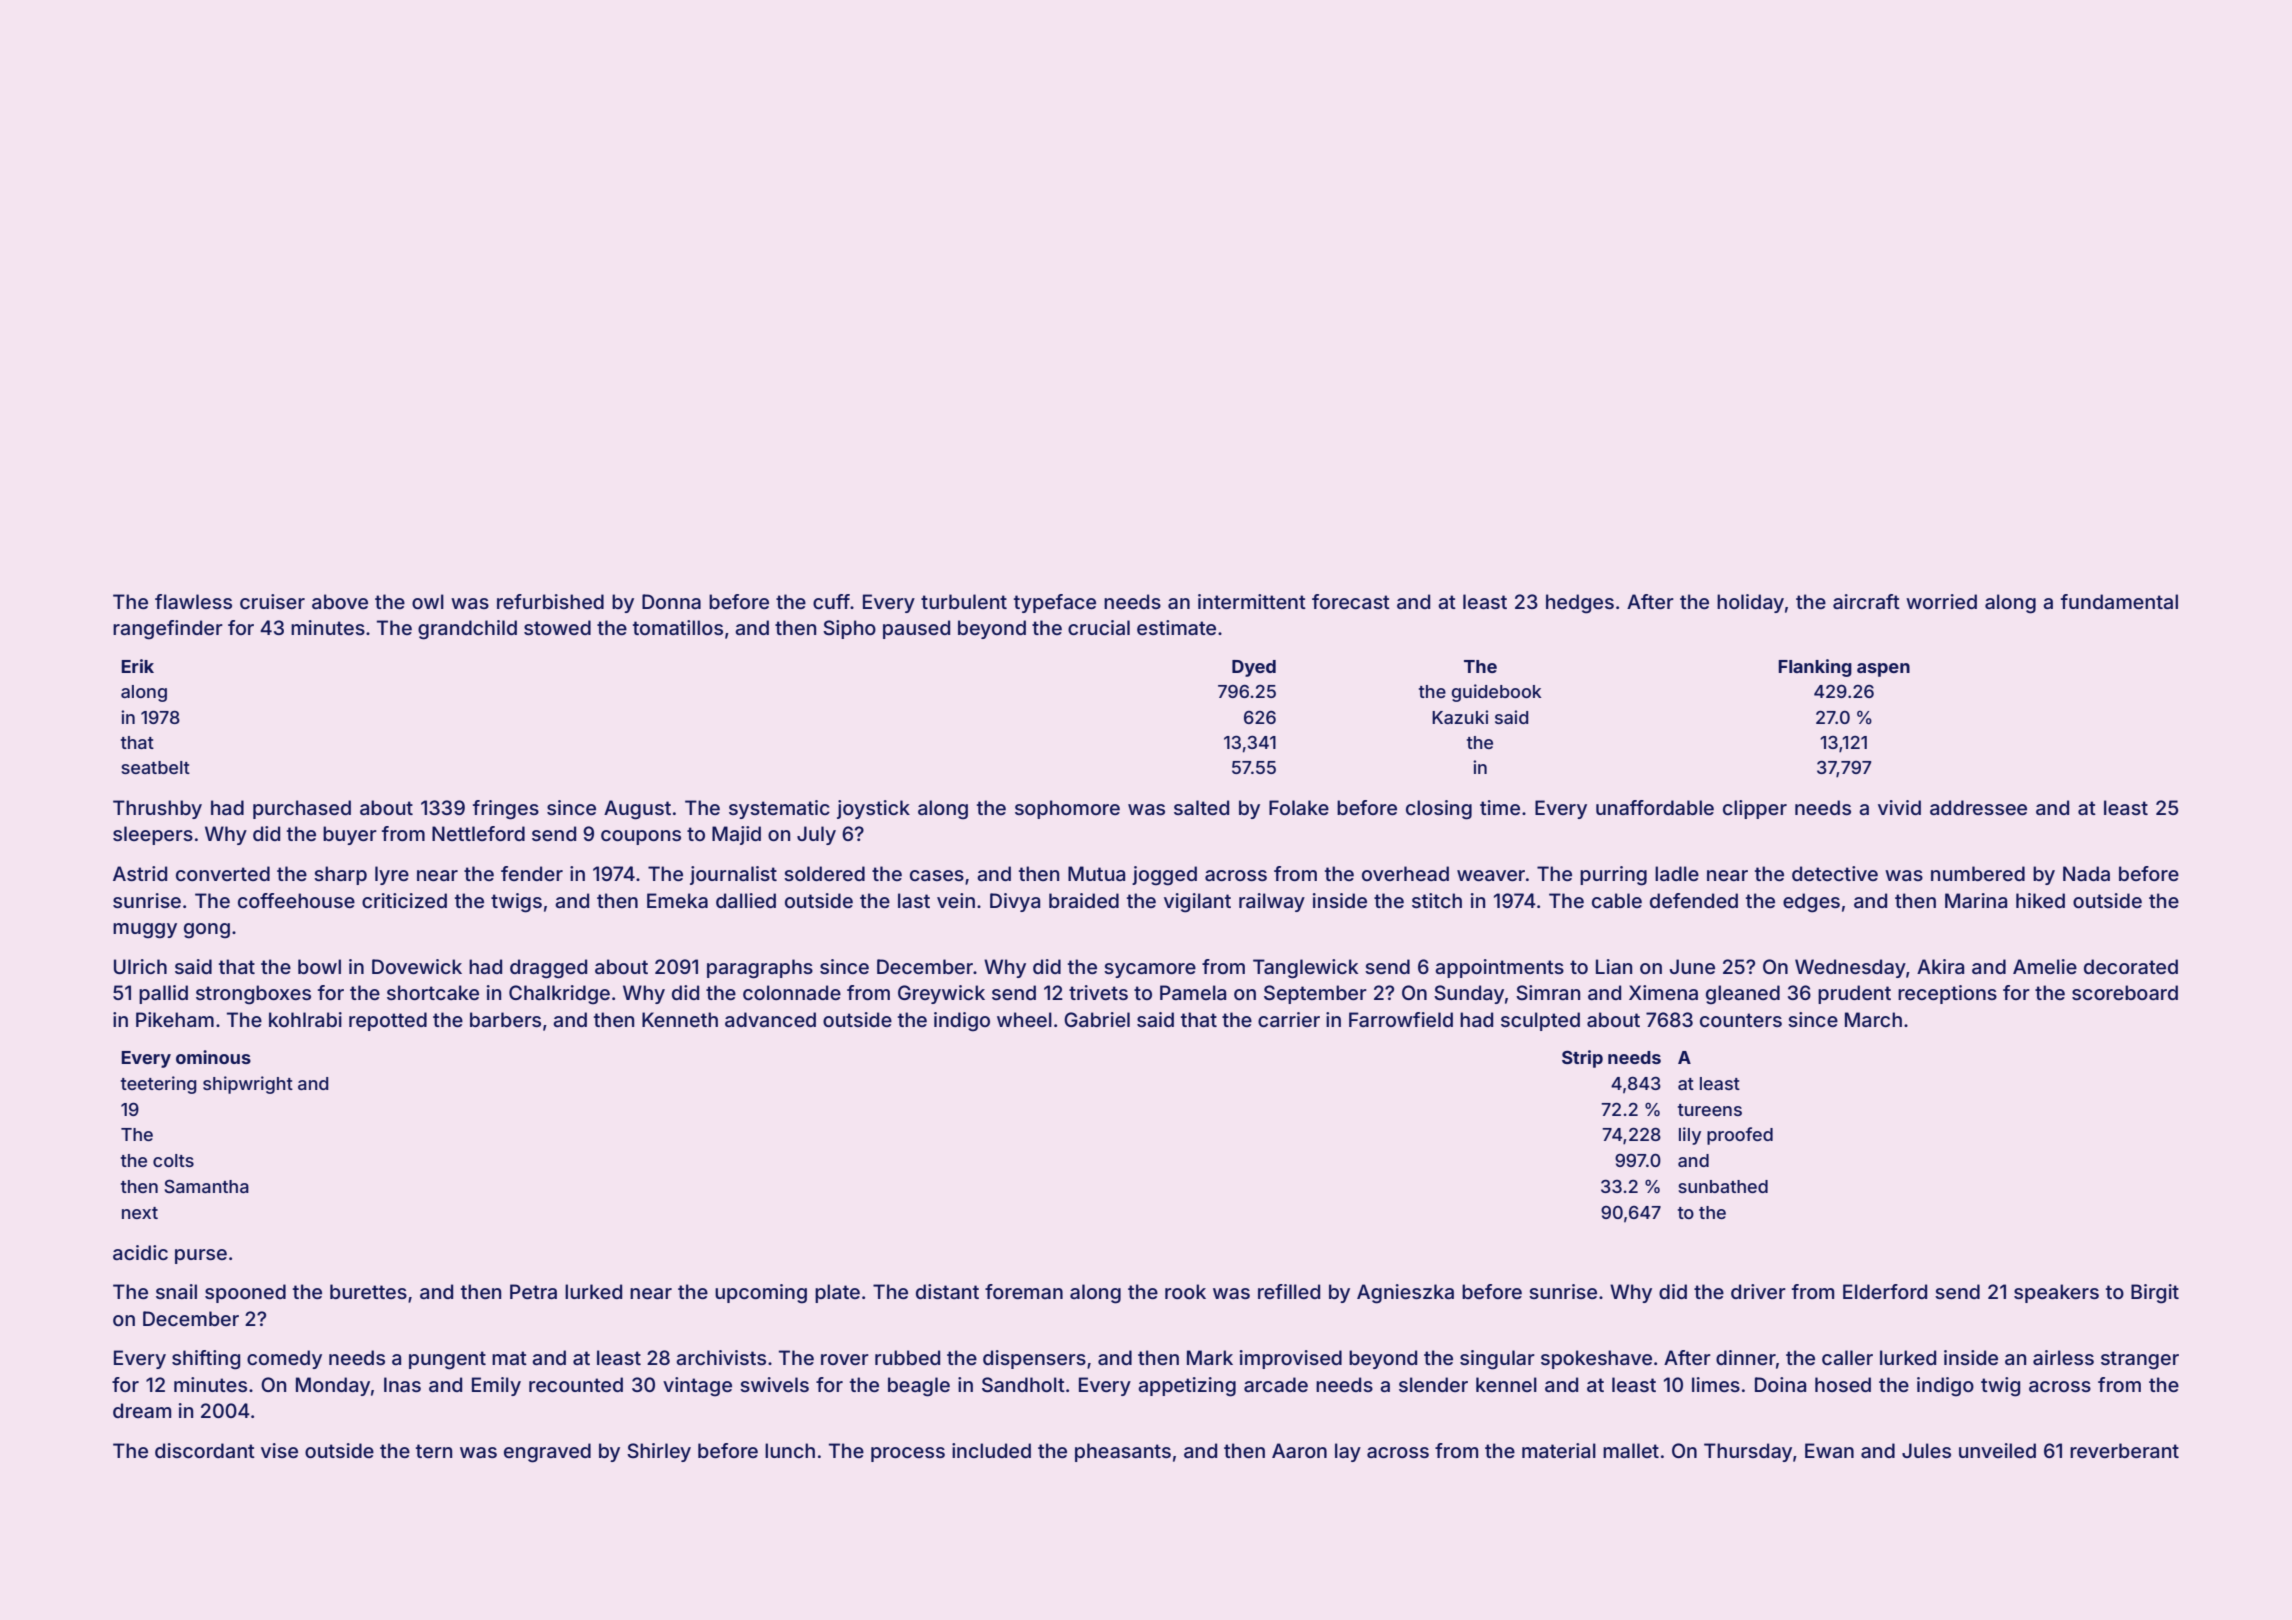 The image size is (2292, 1620). Describe the element at coordinates (2063, 1357) in the screenshot. I see `airless` at that location.
